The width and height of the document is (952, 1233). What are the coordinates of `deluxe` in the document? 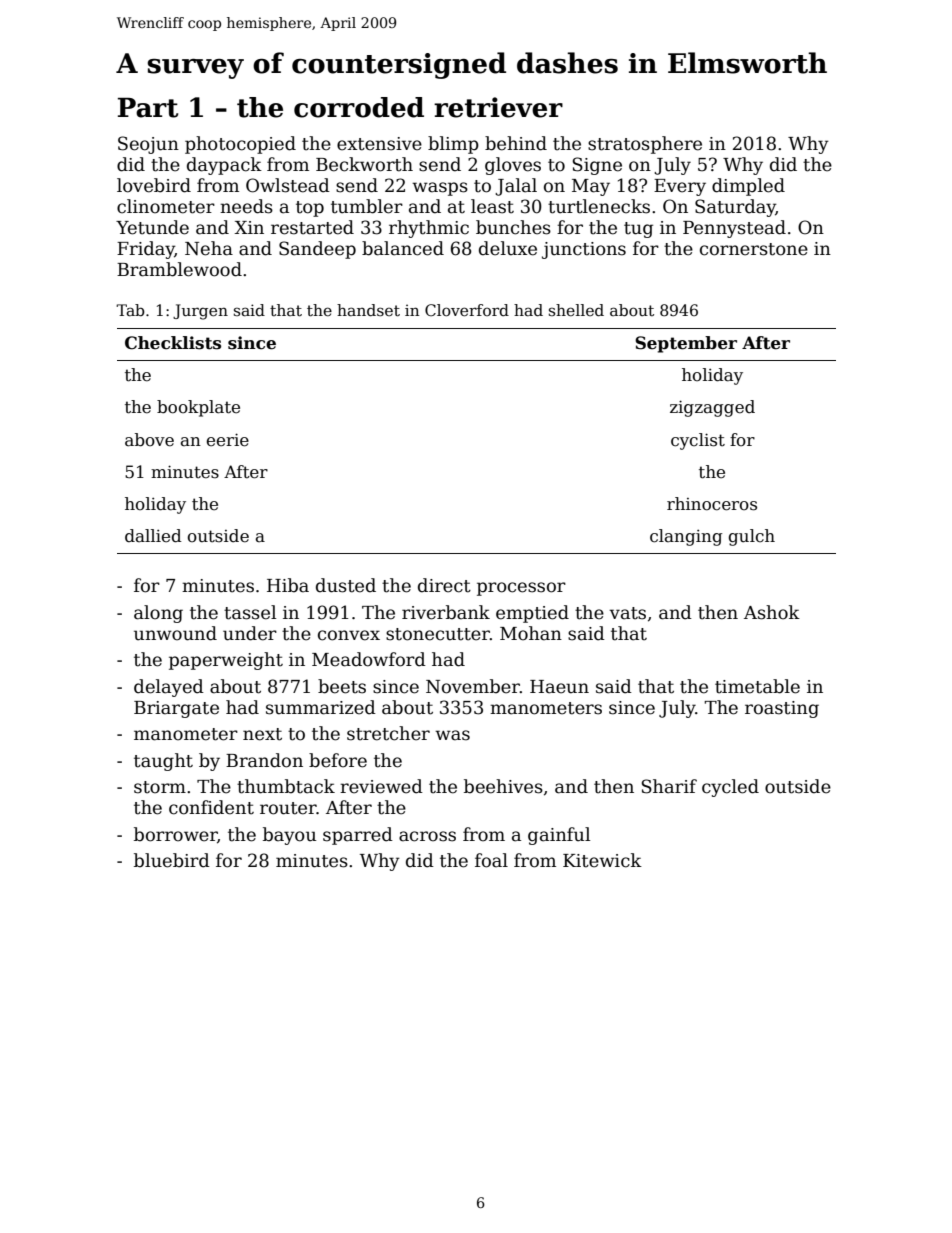 It's located at (508, 248).
